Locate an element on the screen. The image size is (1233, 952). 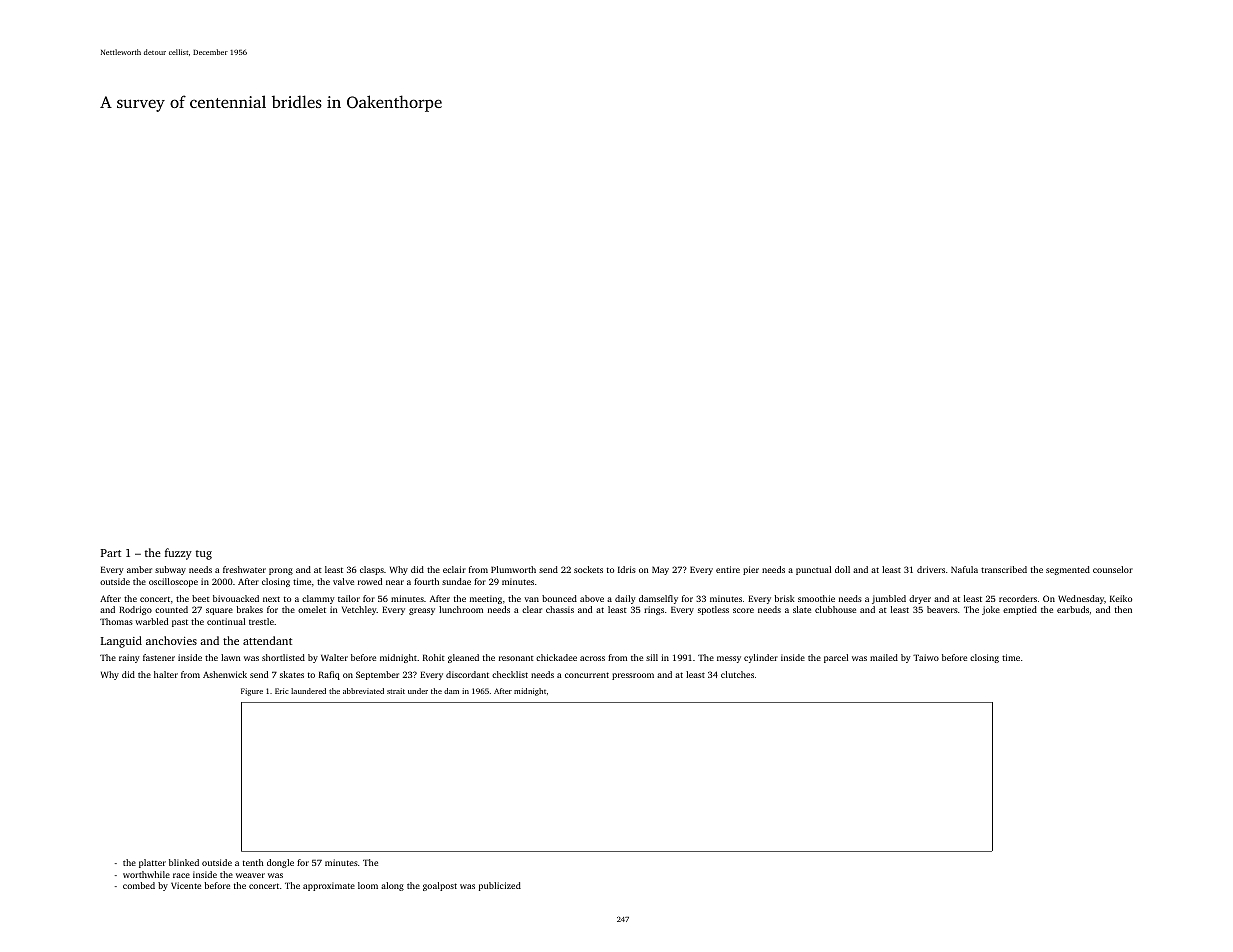
Wednesday is located at coordinates (1081, 599).
